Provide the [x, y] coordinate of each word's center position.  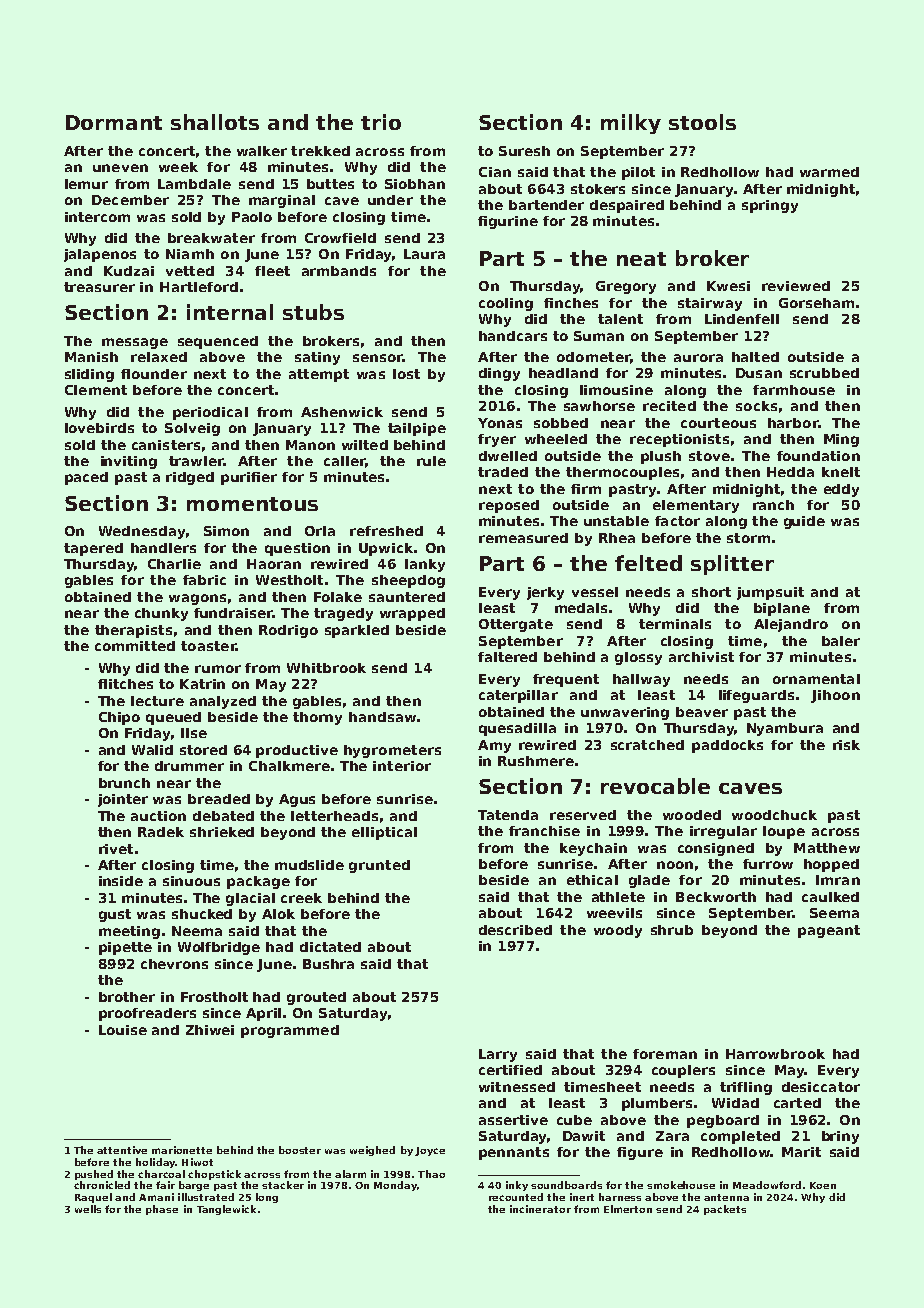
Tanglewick [226, 1210]
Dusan [759, 373]
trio [381, 122]
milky [631, 124]
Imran [838, 880]
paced [86, 478]
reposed [509, 506]
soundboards [566, 1185]
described [515, 930]
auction [158, 816]
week [178, 167]
